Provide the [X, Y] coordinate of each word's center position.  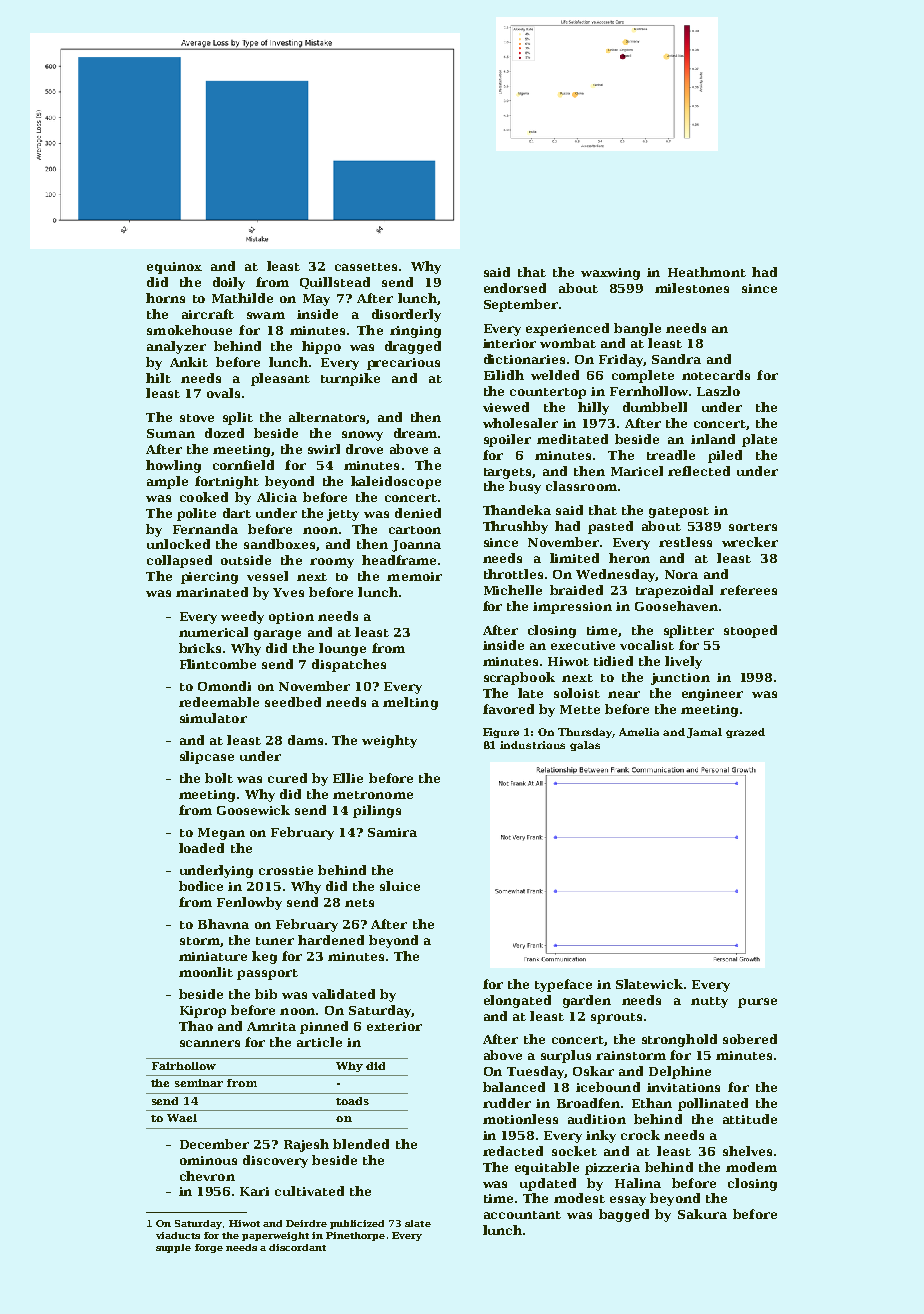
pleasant [280, 379]
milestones [692, 288]
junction [680, 679]
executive [583, 645]
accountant [522, 1215]
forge [209, 1248]
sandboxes [279, 544]
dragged [413, 347]
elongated [517, 1001]
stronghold [679, 1040]
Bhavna [223, 924]
